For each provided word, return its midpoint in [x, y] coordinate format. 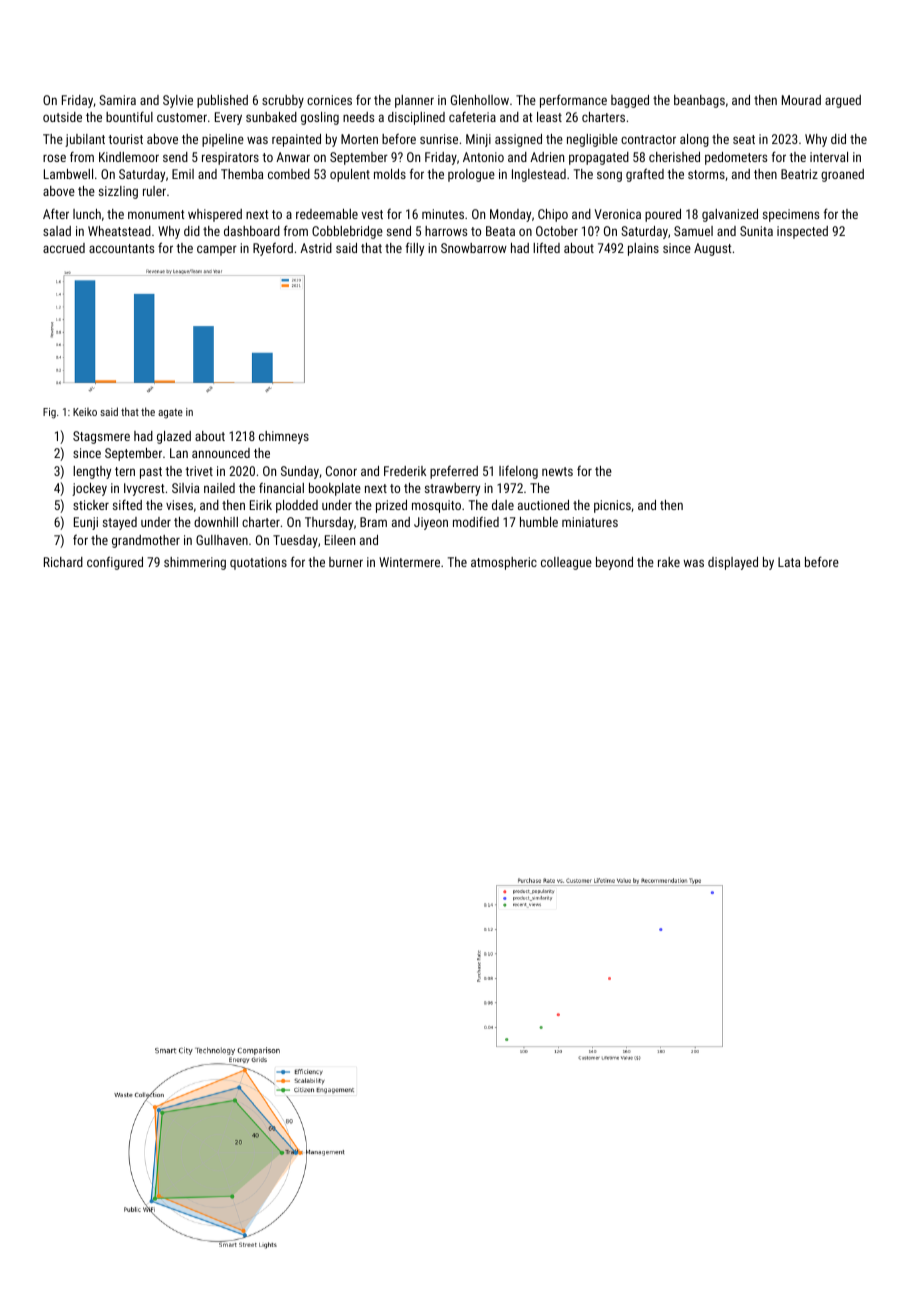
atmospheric [504, 563]
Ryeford [273, 249]
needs [358, 117]
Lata [789, 562]
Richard [63, 562]
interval [829, 157]
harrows [446, 231]
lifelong [518, 472]
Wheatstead [119, 231]
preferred [454, 472]
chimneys [284, 437]
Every [228, 118]
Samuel [693, 231]
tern [125, 471]
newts [557, 471]
